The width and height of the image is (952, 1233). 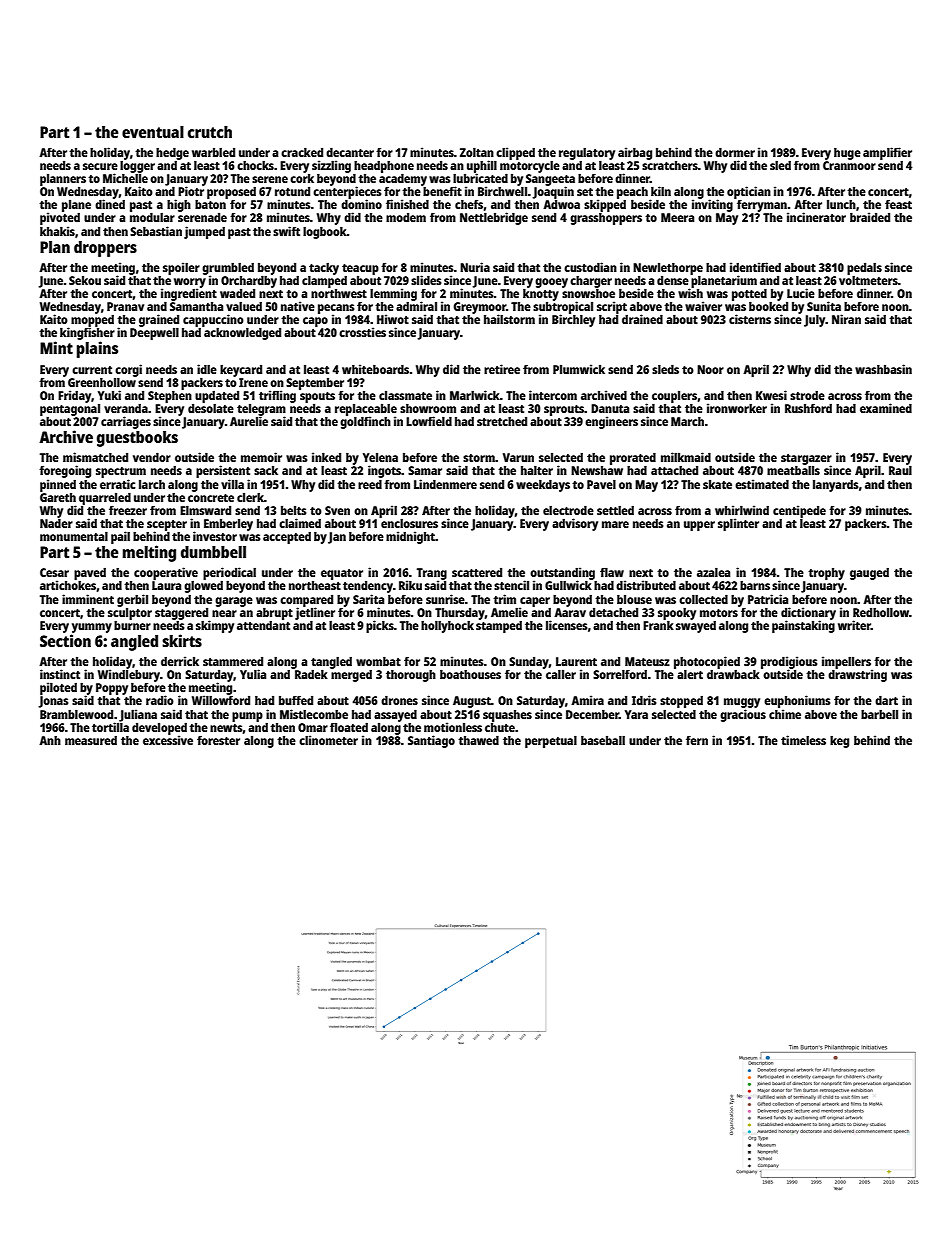 I want to click on telegram, so click(x=261, y=410).
